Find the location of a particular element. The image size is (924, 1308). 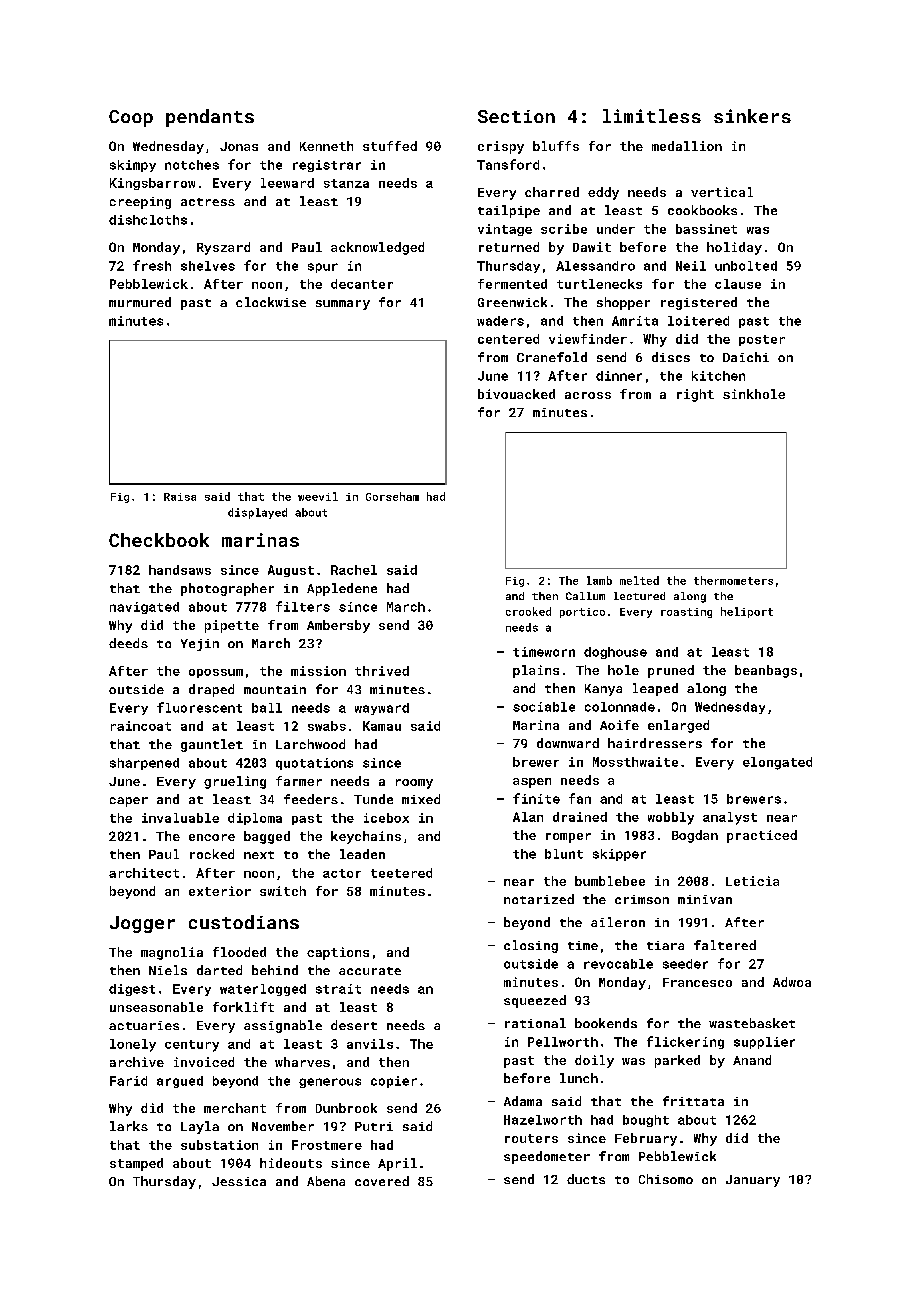

Alessandro is located at coordinates (595, 266).
